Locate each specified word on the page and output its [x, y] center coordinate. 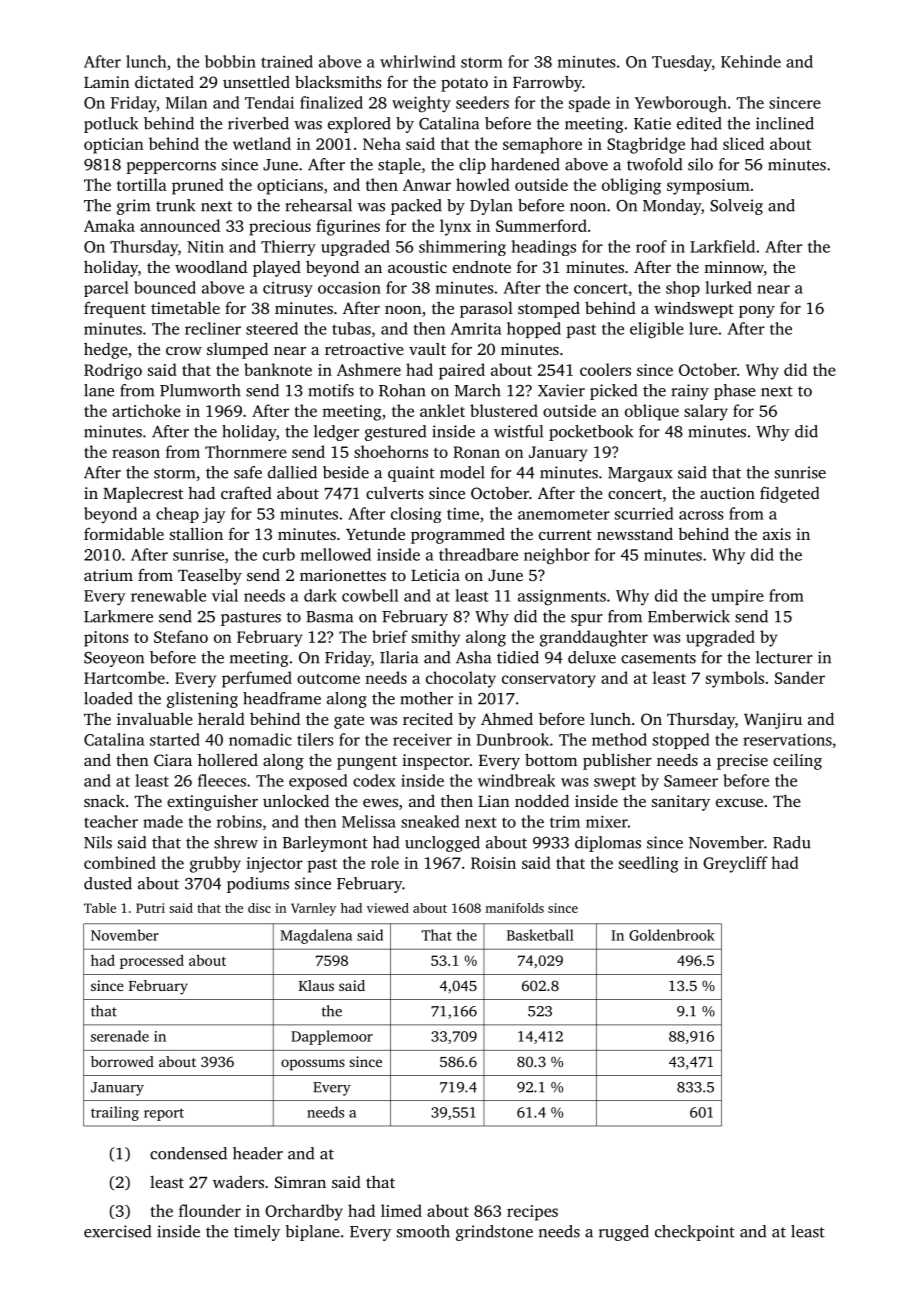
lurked [728, 287]
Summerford [541, 225]
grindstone [494, 1233]
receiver [422, 740]
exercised [117, 1231]
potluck [111, 125]
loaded [108, 698]
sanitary [681, 803]
